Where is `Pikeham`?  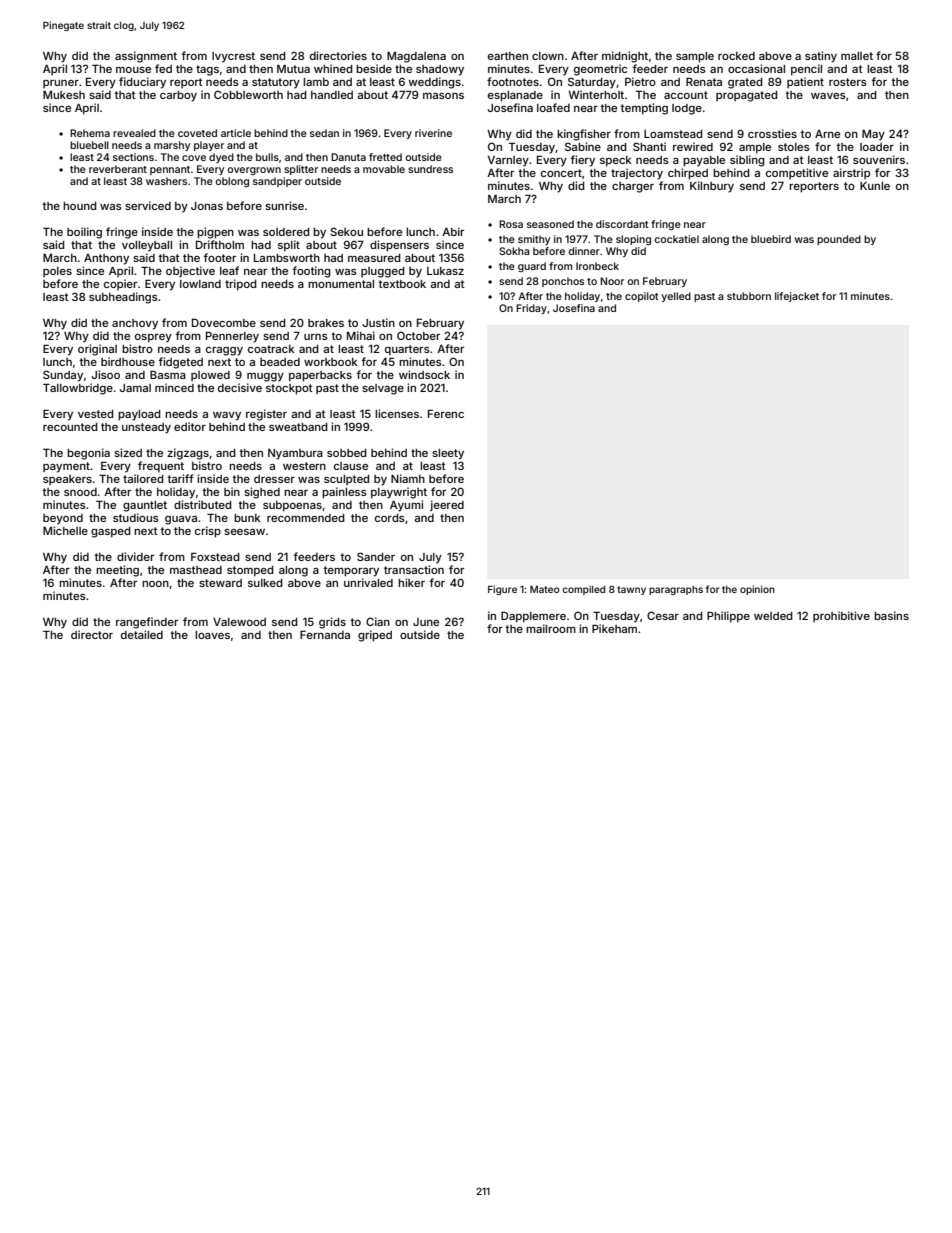 Pikeham is located at coordinates (614, 628).
